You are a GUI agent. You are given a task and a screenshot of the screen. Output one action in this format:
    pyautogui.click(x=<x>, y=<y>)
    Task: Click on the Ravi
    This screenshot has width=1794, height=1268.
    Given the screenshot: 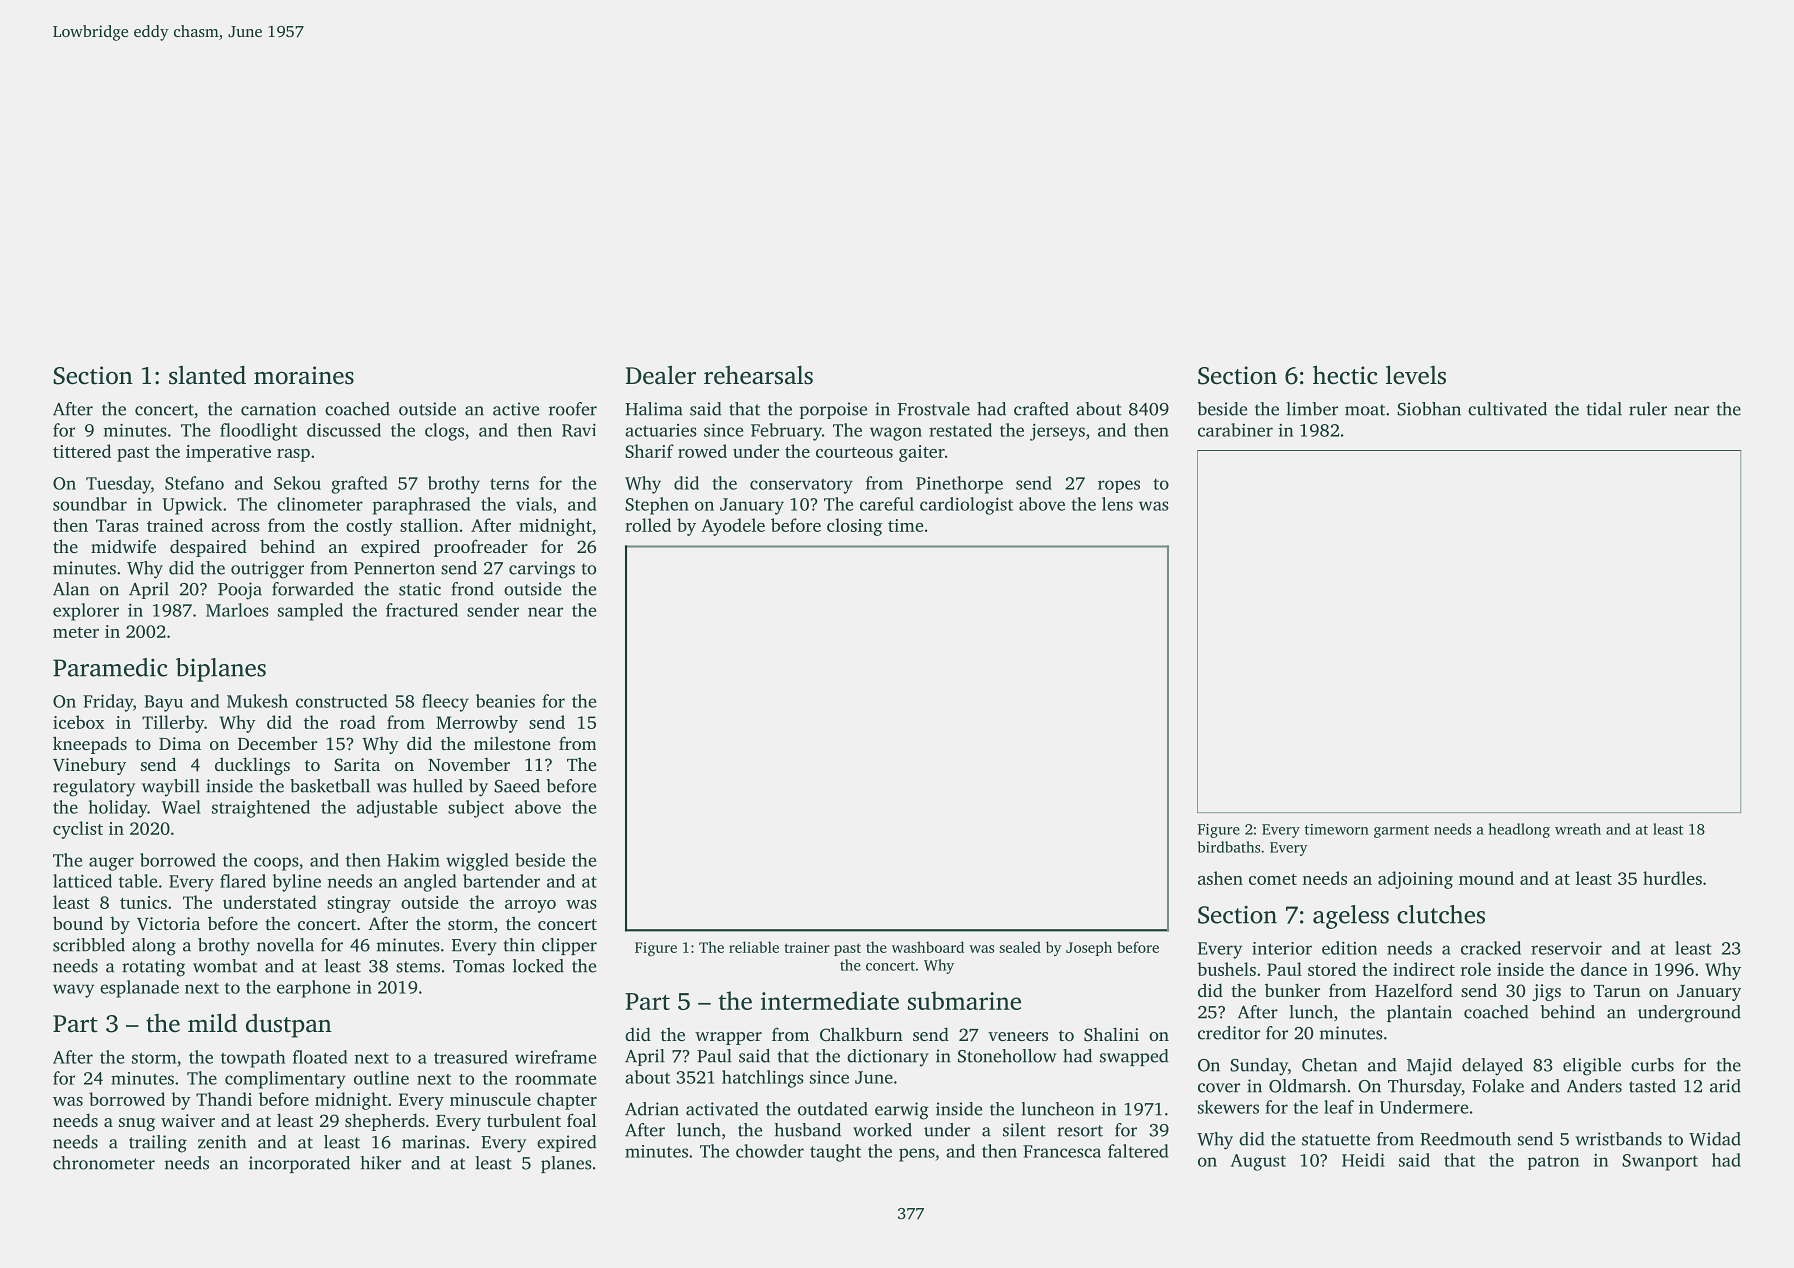 What is the action you would take?
    pyautogui.click(x=579, y=430)
